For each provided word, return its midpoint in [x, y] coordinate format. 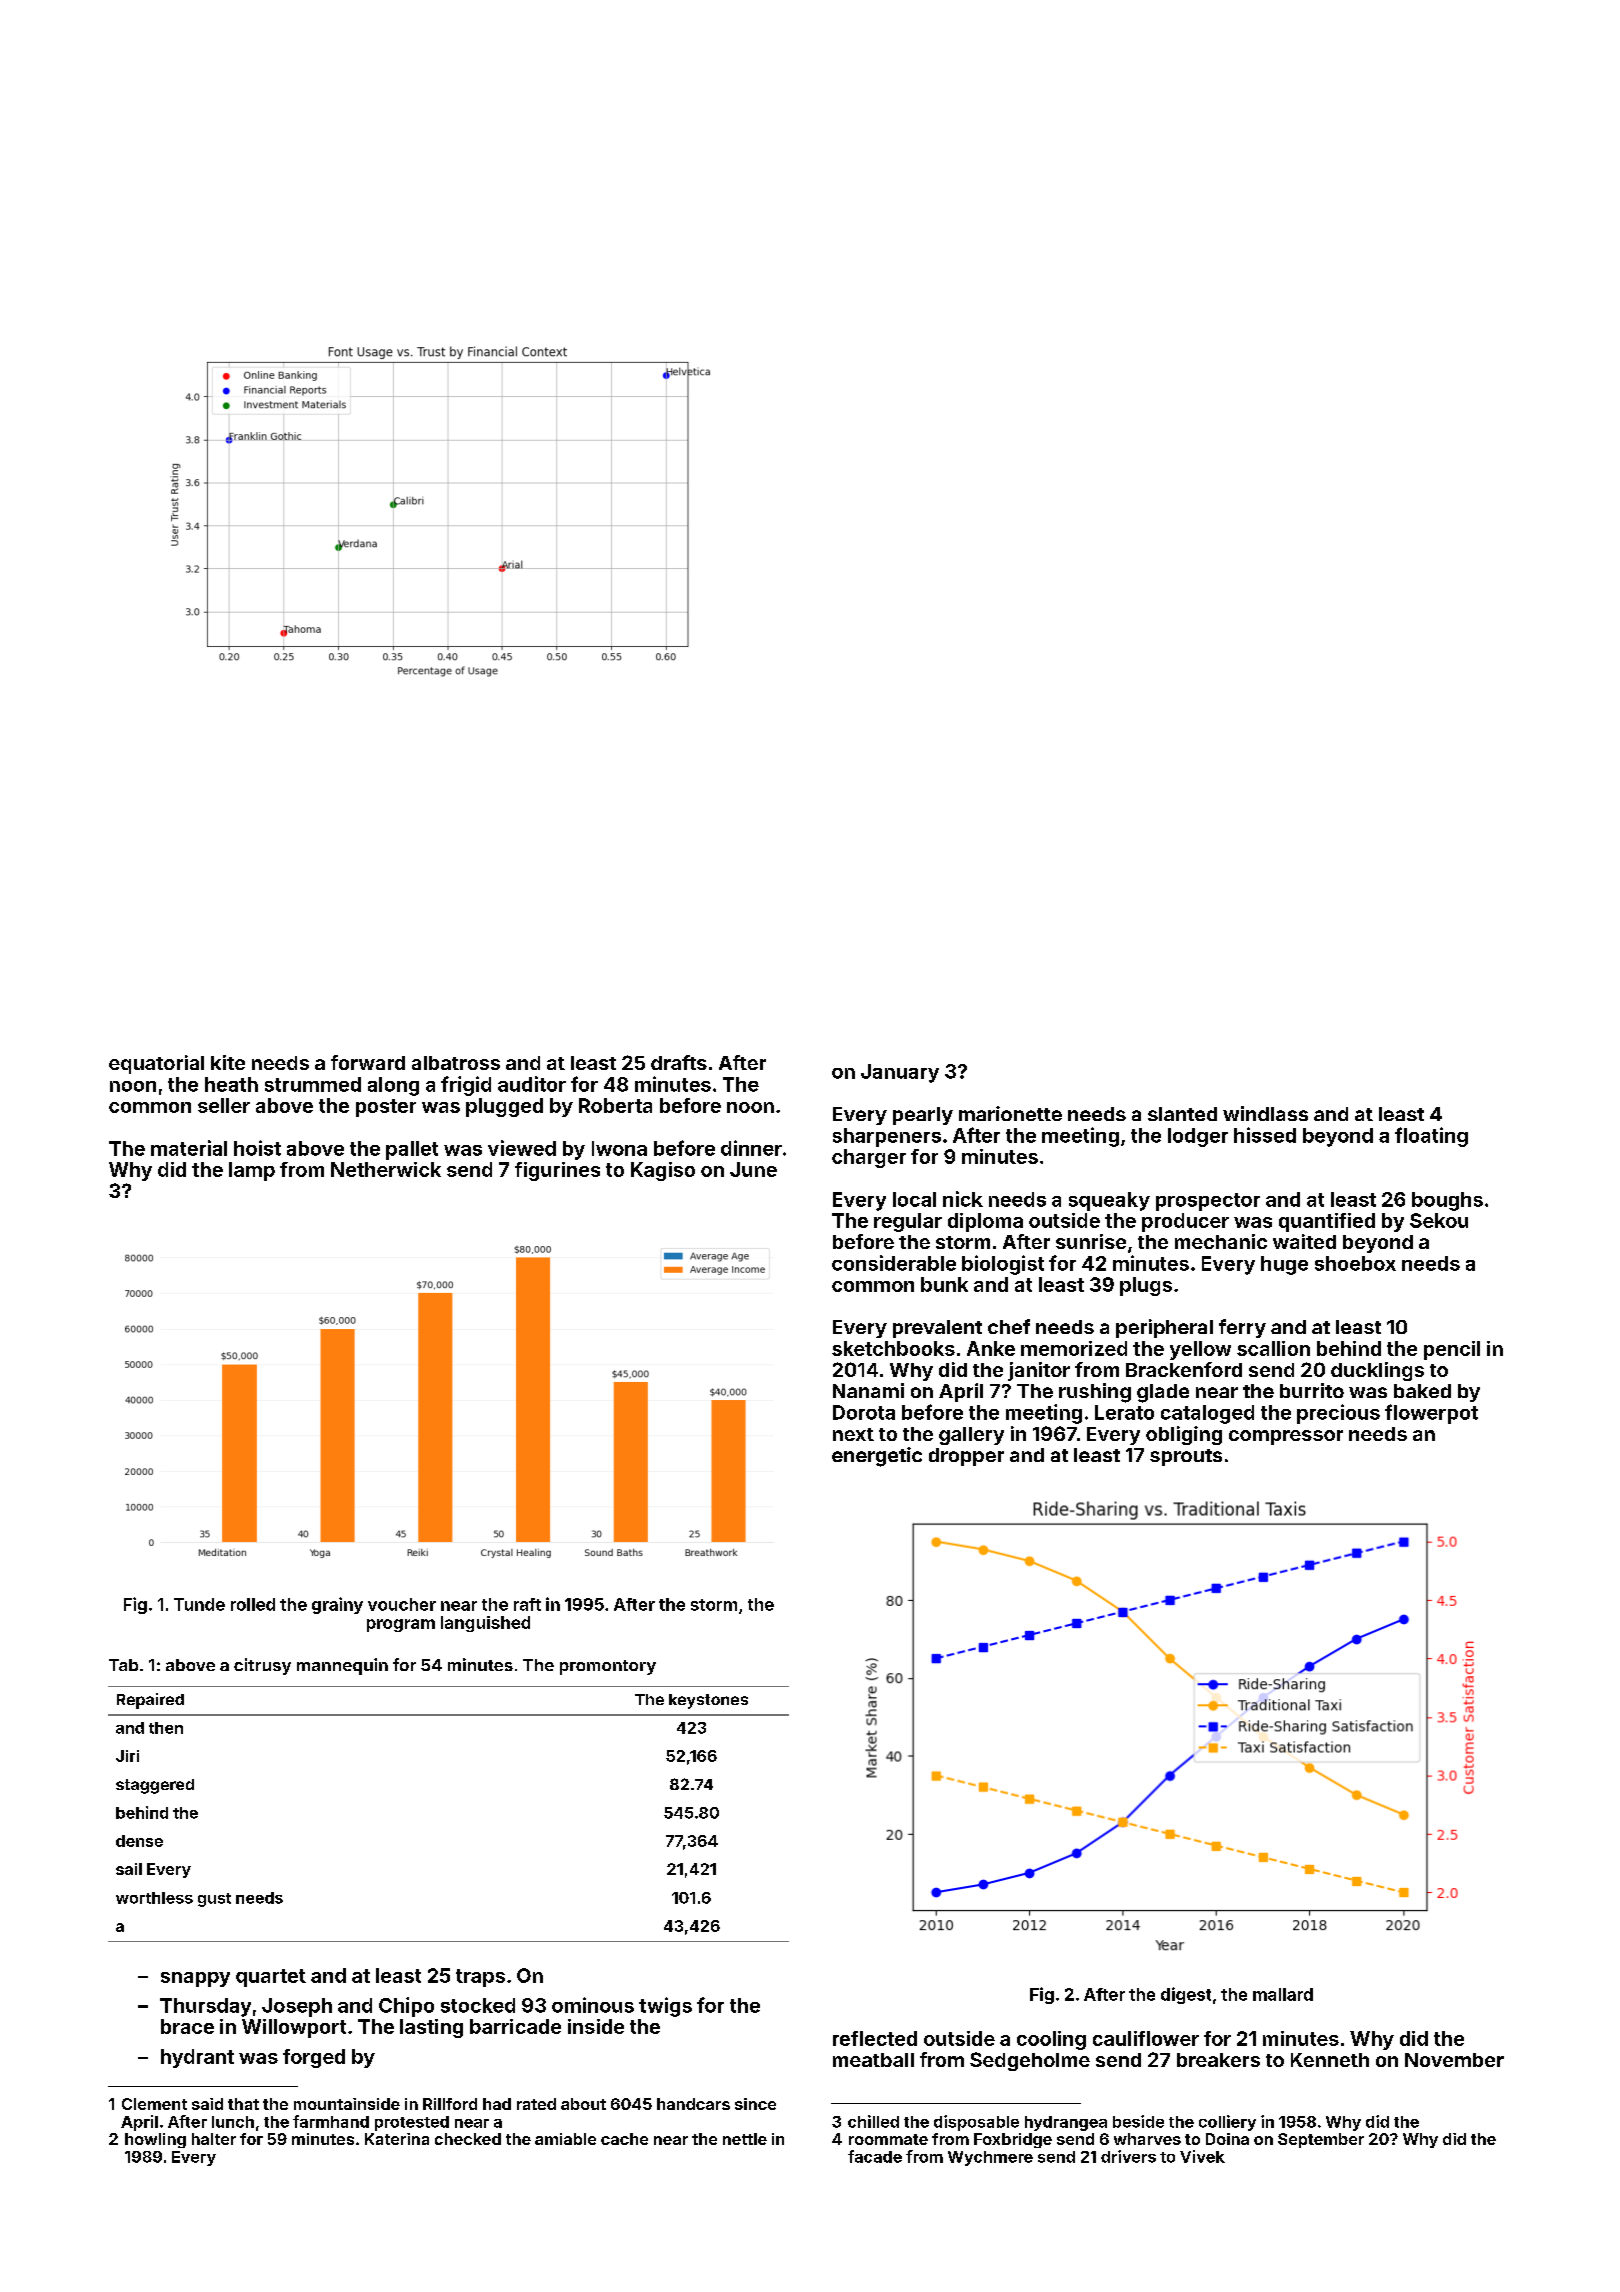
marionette [1010, 1113]
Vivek [1202, 2156]
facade [875, 2156]
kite [228, 1062]
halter [214, 2139]
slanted [1182, 1114]
